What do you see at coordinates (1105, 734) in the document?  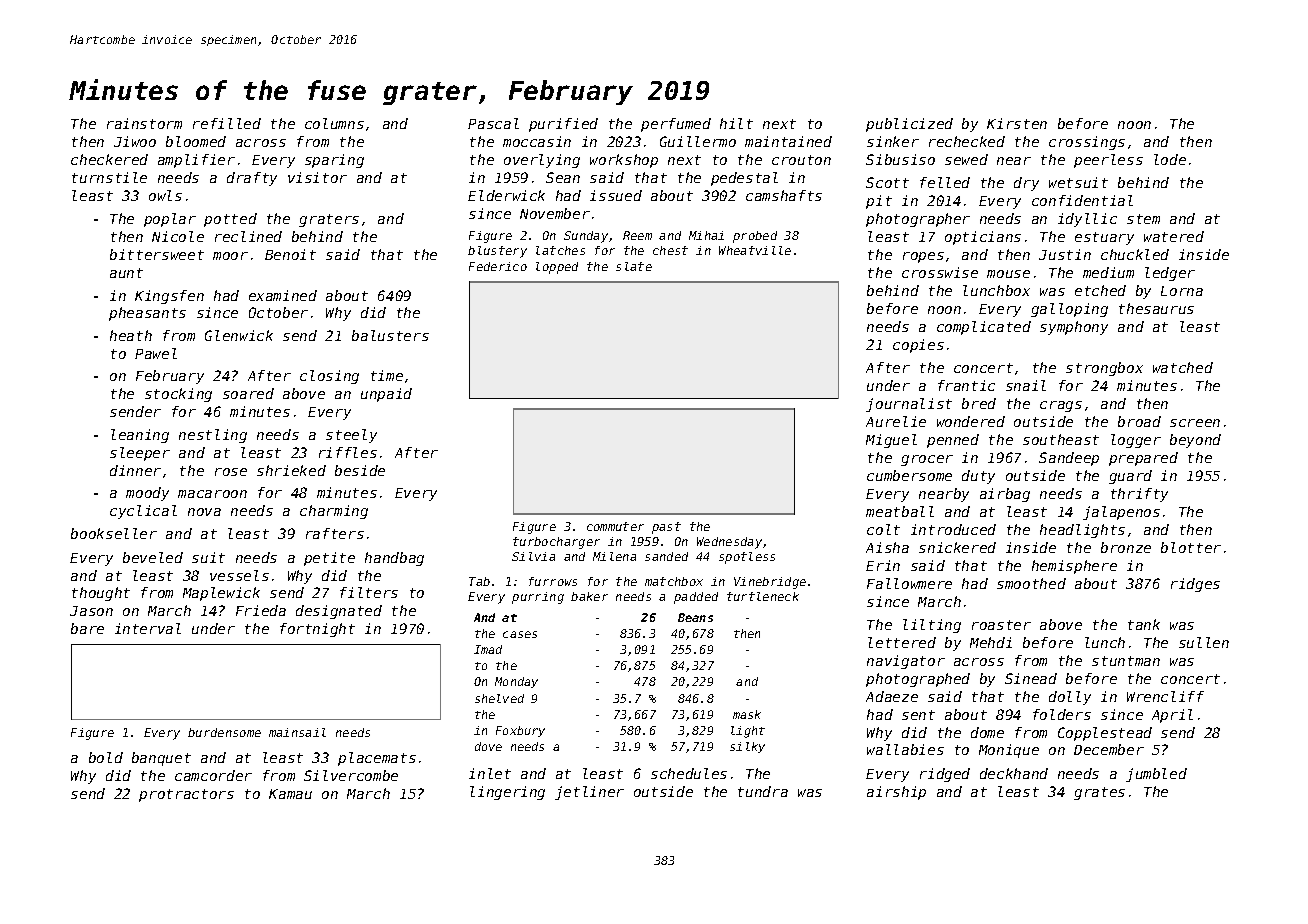 I see `Copplestead` at bounding box center [1105, 734].
